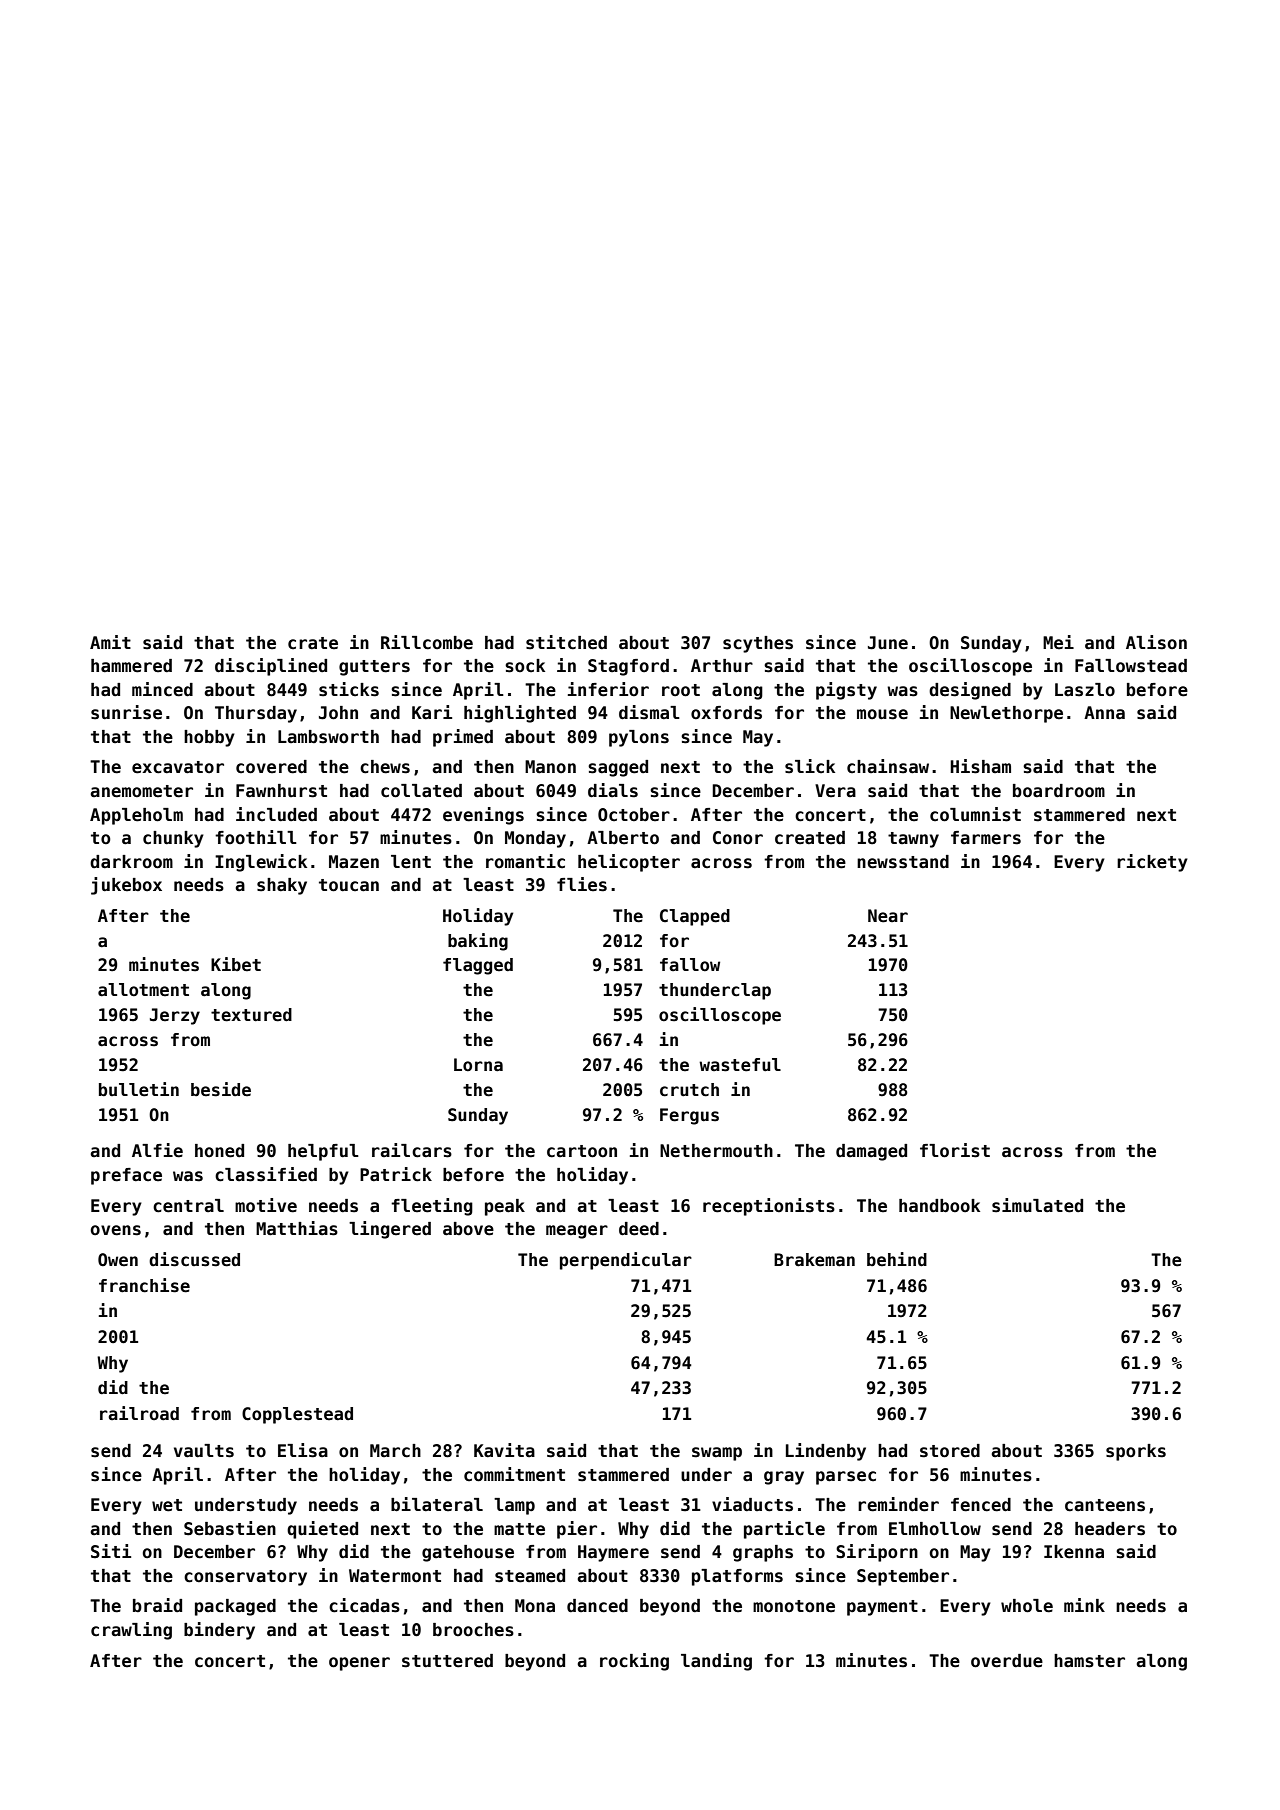 The width and height of the page is (1280, 1810). Describe the element at coordinates (313, 643) in the page. I see `crate` at that location.
